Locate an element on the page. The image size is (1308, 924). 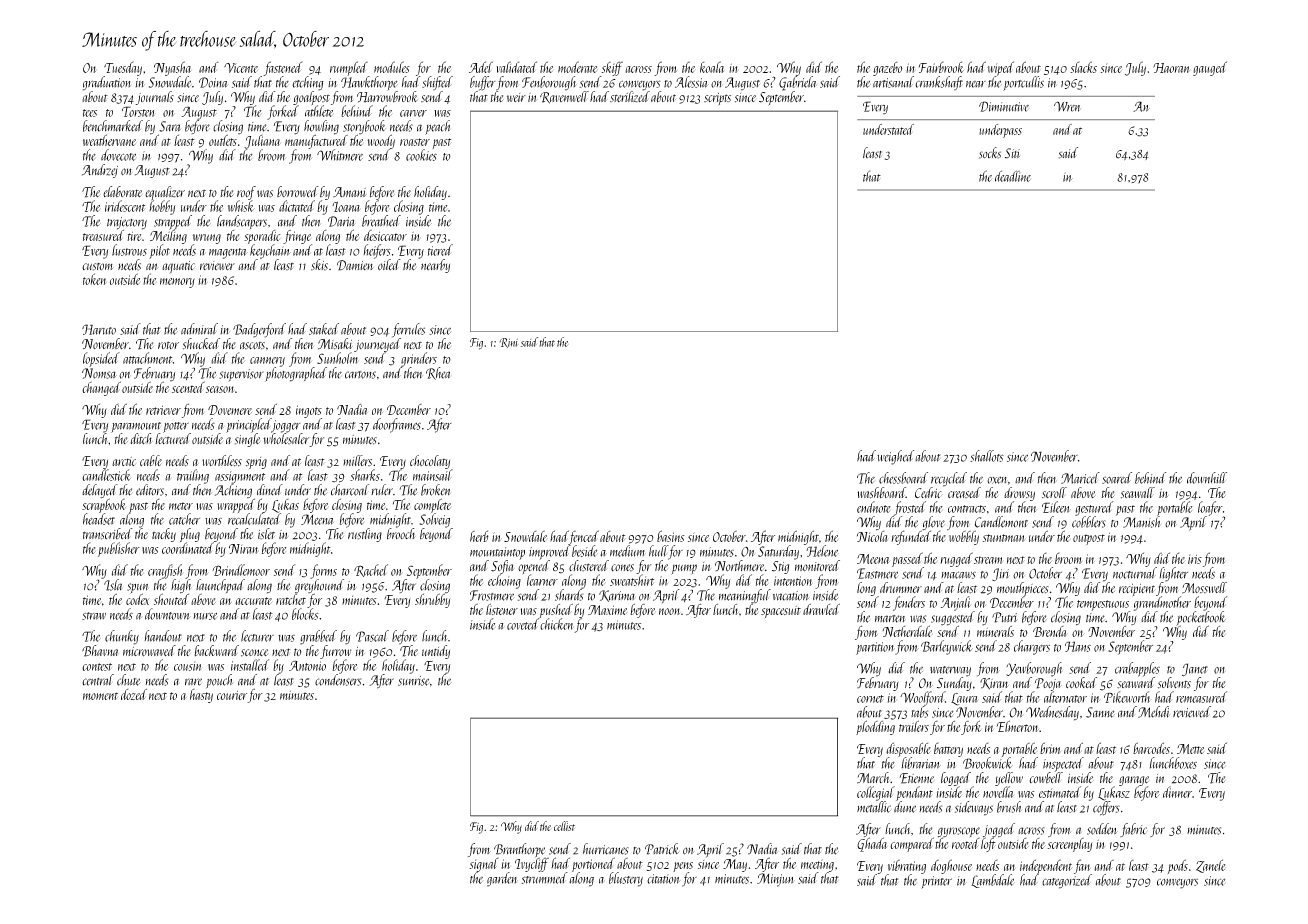
Putri is located at coordinates (1005, 617).
